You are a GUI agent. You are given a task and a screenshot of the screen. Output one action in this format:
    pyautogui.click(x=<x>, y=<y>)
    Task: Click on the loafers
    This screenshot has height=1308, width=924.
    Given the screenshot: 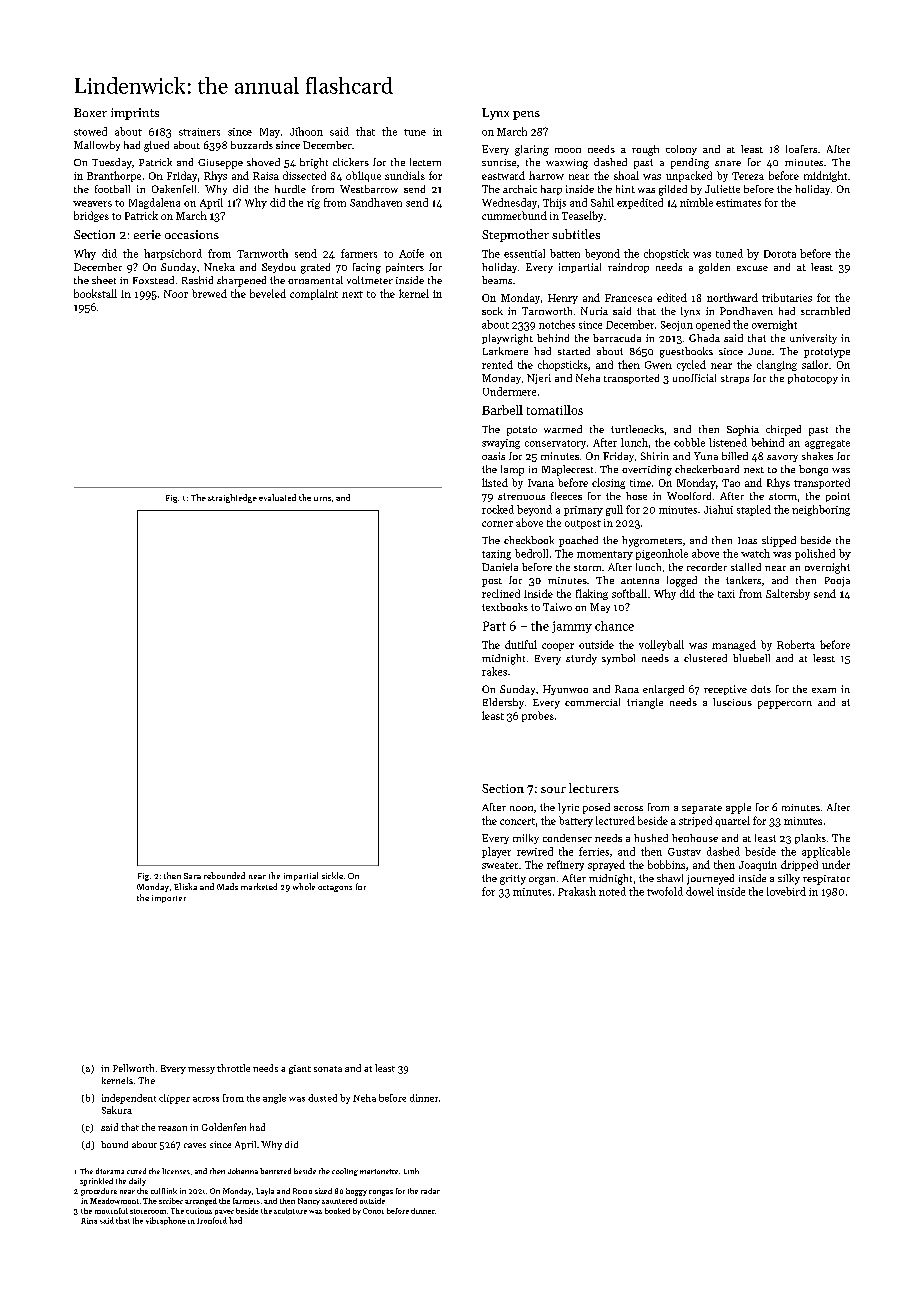 What is the action you would take?
    pyautogui.click(x=801, y=149)
